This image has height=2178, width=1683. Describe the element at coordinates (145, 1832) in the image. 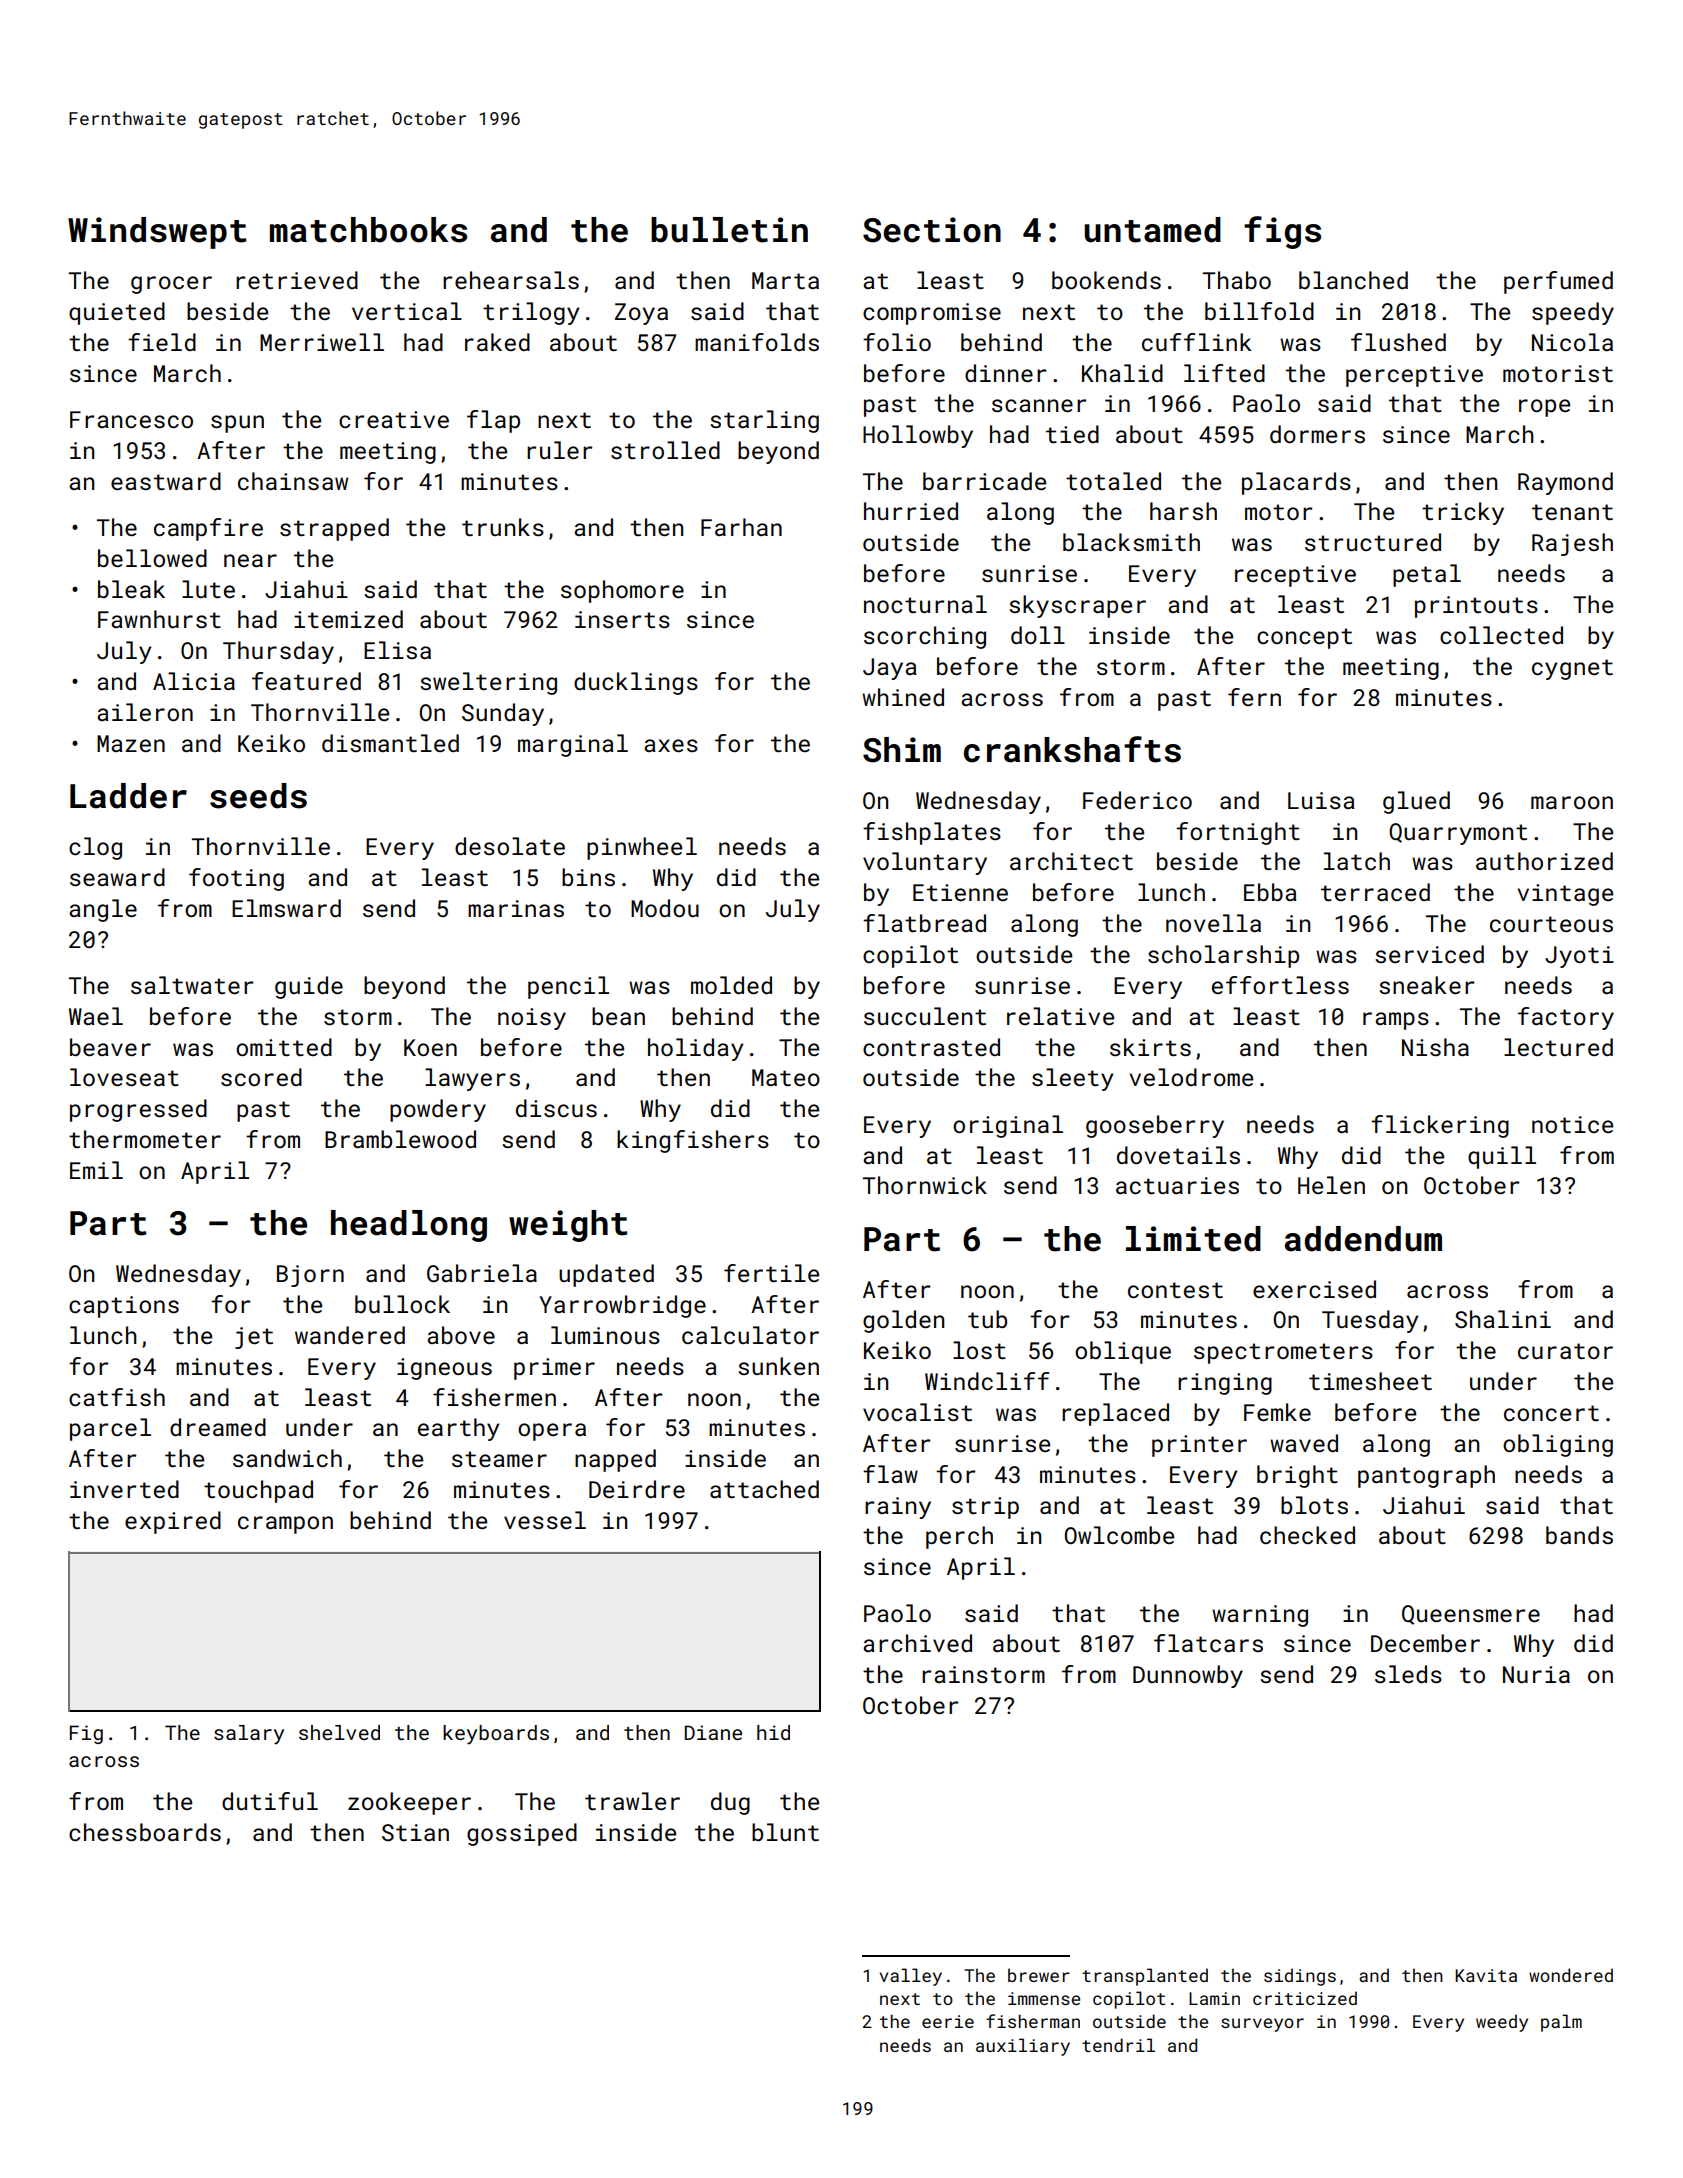

I see `chessboards` at that location.
